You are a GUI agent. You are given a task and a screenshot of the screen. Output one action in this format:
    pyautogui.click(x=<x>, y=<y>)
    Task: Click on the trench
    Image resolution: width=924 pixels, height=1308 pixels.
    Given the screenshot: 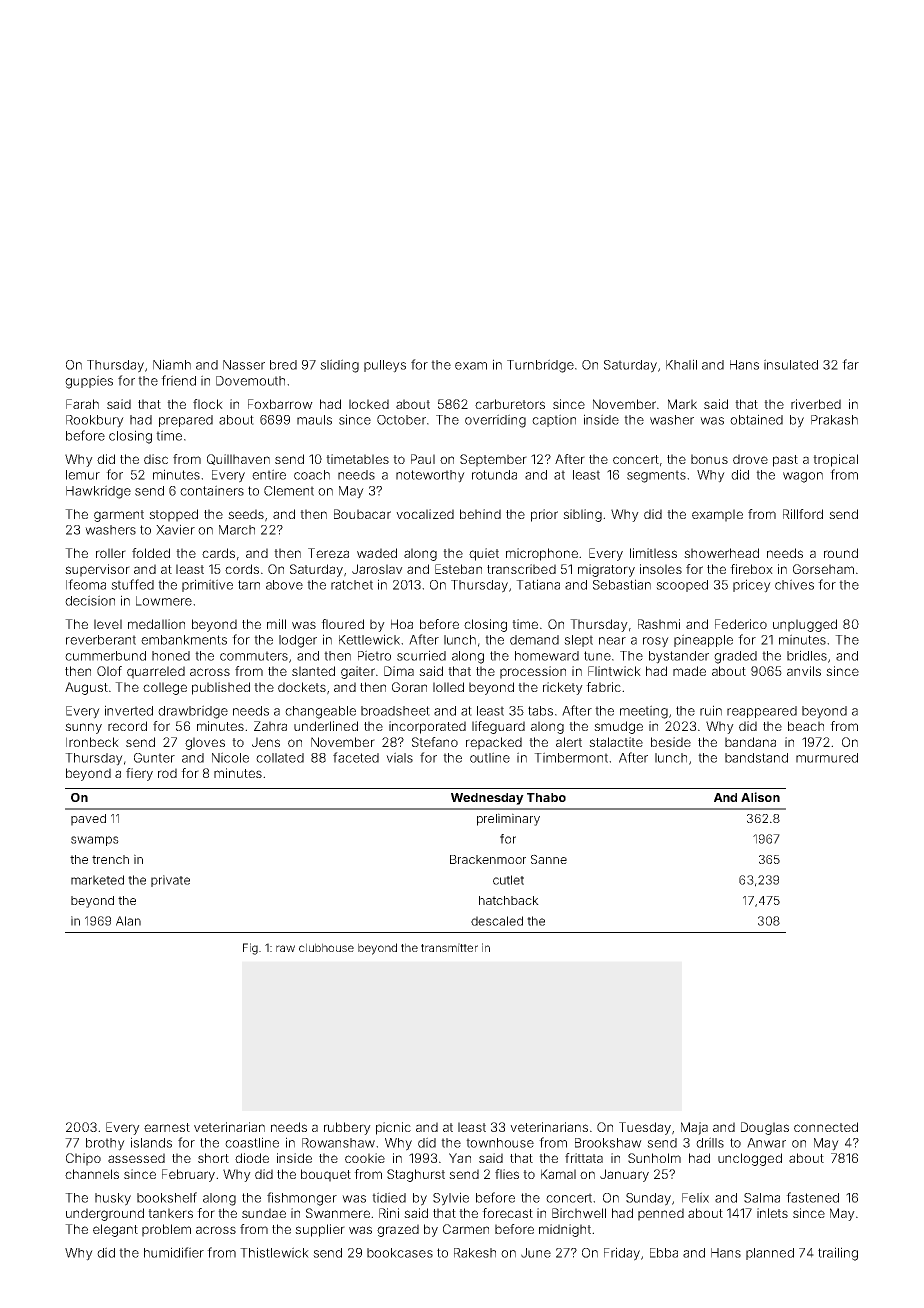 What is the action you would take?
    pyautogui.click(x=110, y=859)
